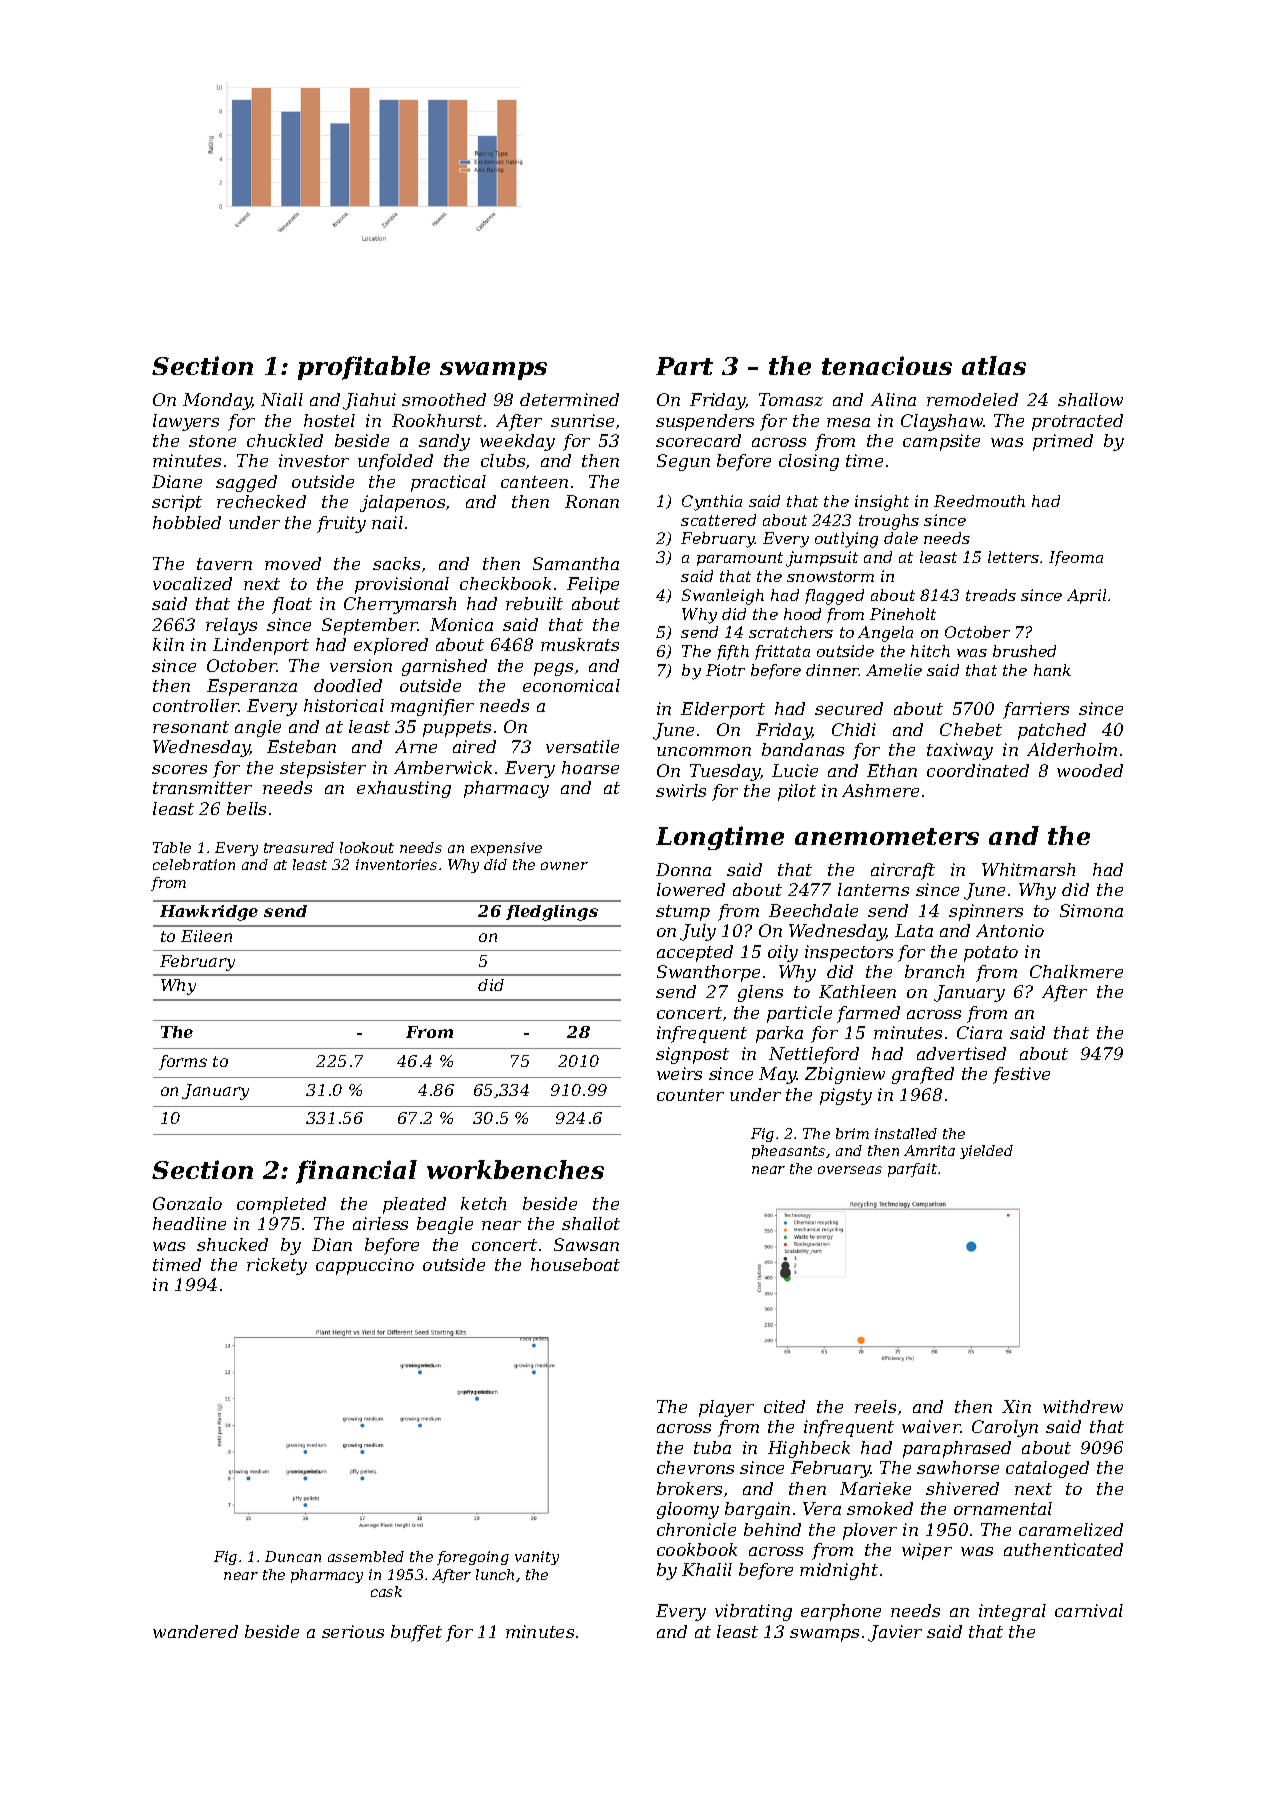  I want to click on Pineholt, so click(903, 614).
